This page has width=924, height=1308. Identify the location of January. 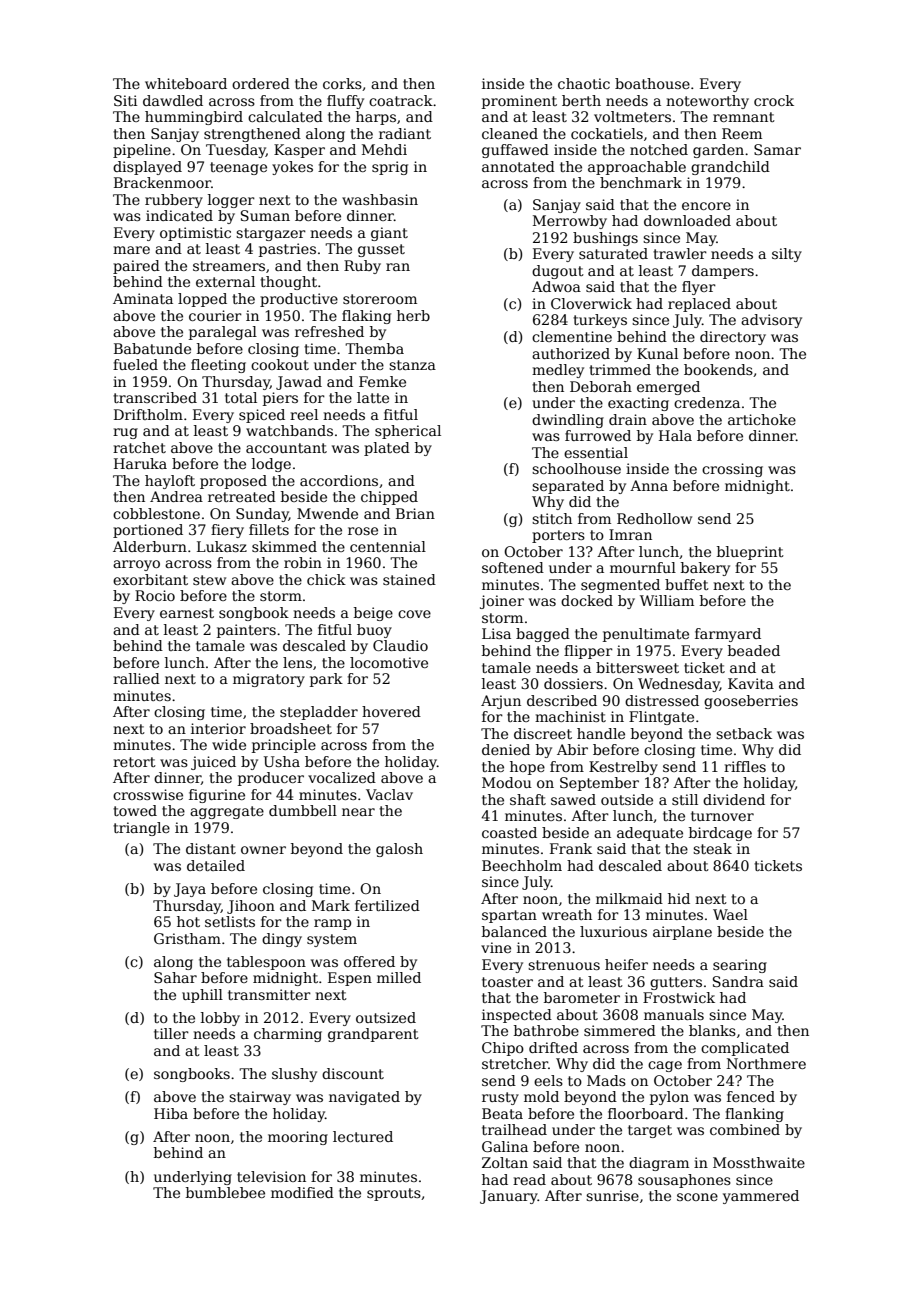
(509, 1197).
